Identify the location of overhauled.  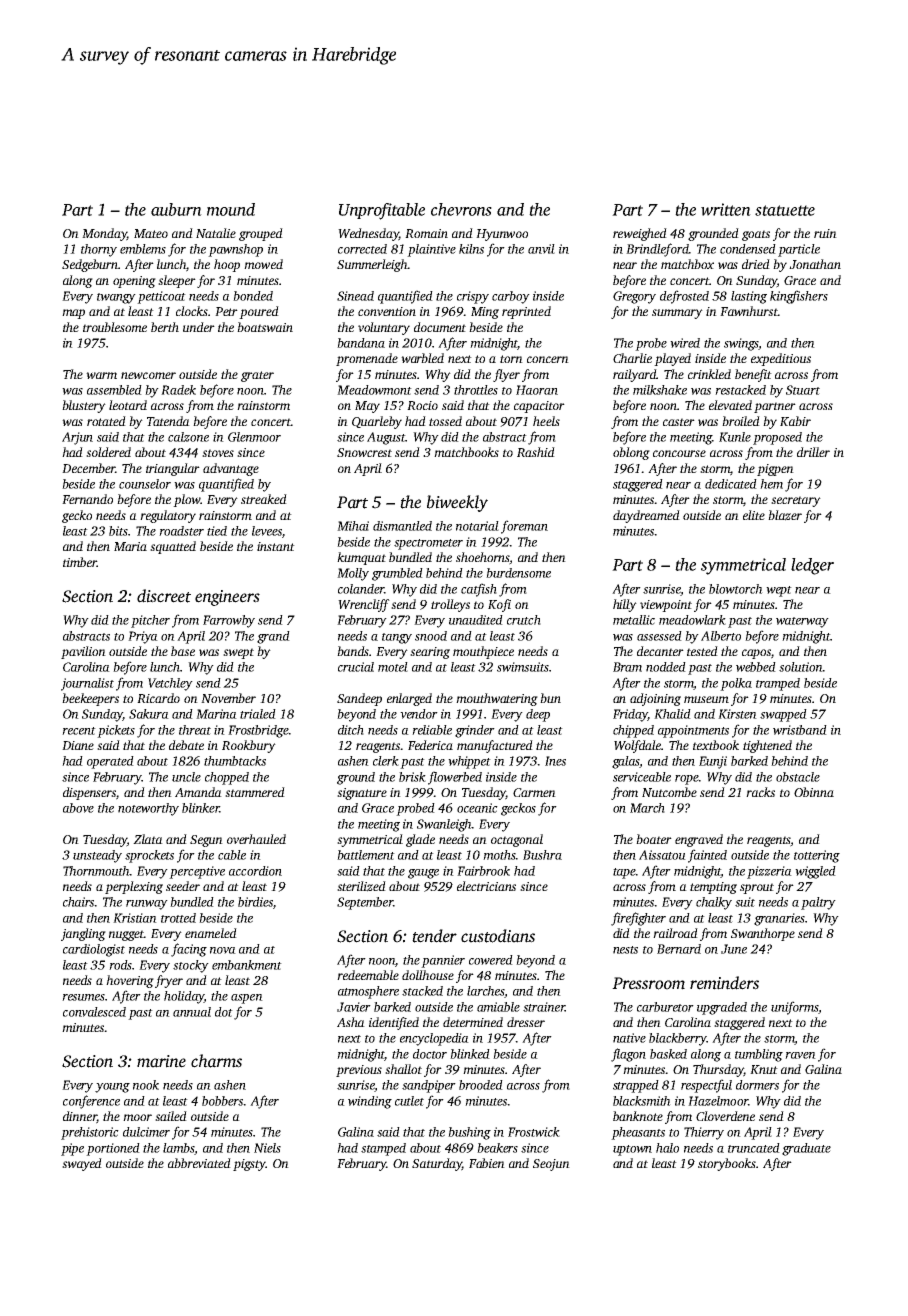
(256, 839).
